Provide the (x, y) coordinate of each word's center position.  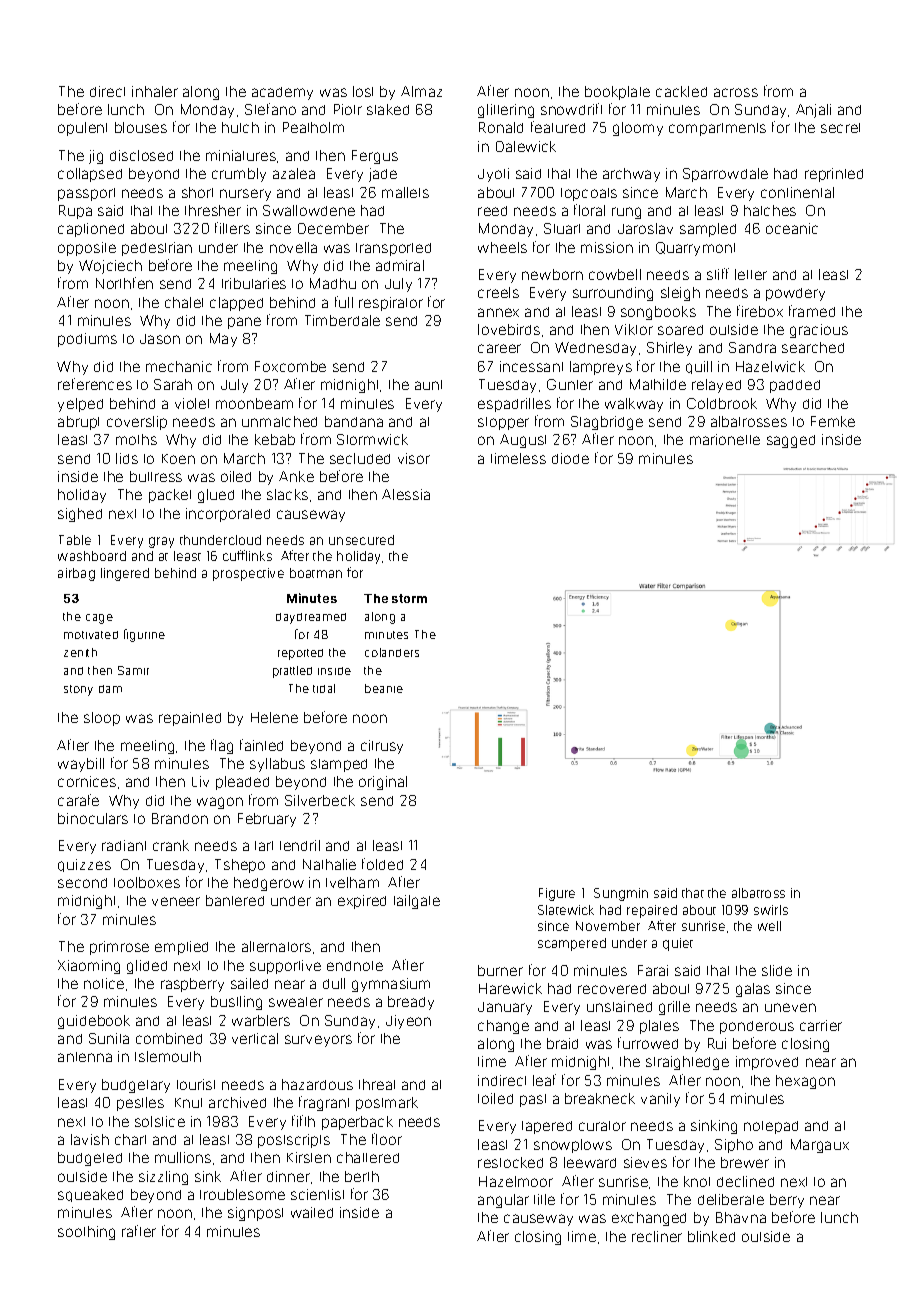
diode (570, 458)
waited (312, 1212)
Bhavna (741, 1217)
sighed (80, 515)
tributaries (254, 283)
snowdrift (571, 109)
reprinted (834, 175)
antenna (85, 1057)
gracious (819, 331)
